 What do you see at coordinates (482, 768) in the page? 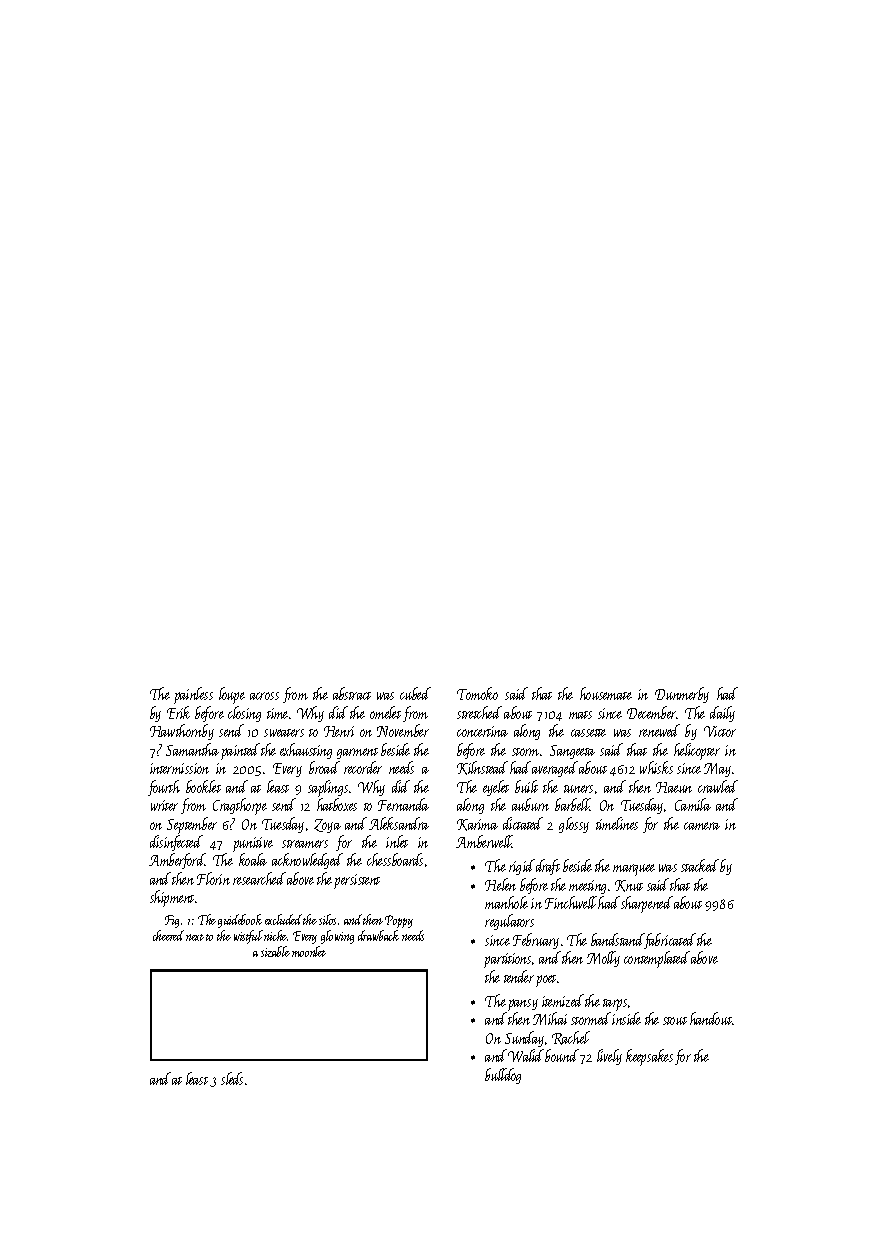
I see `Kilnstead` at bounding box center [482, 768].
